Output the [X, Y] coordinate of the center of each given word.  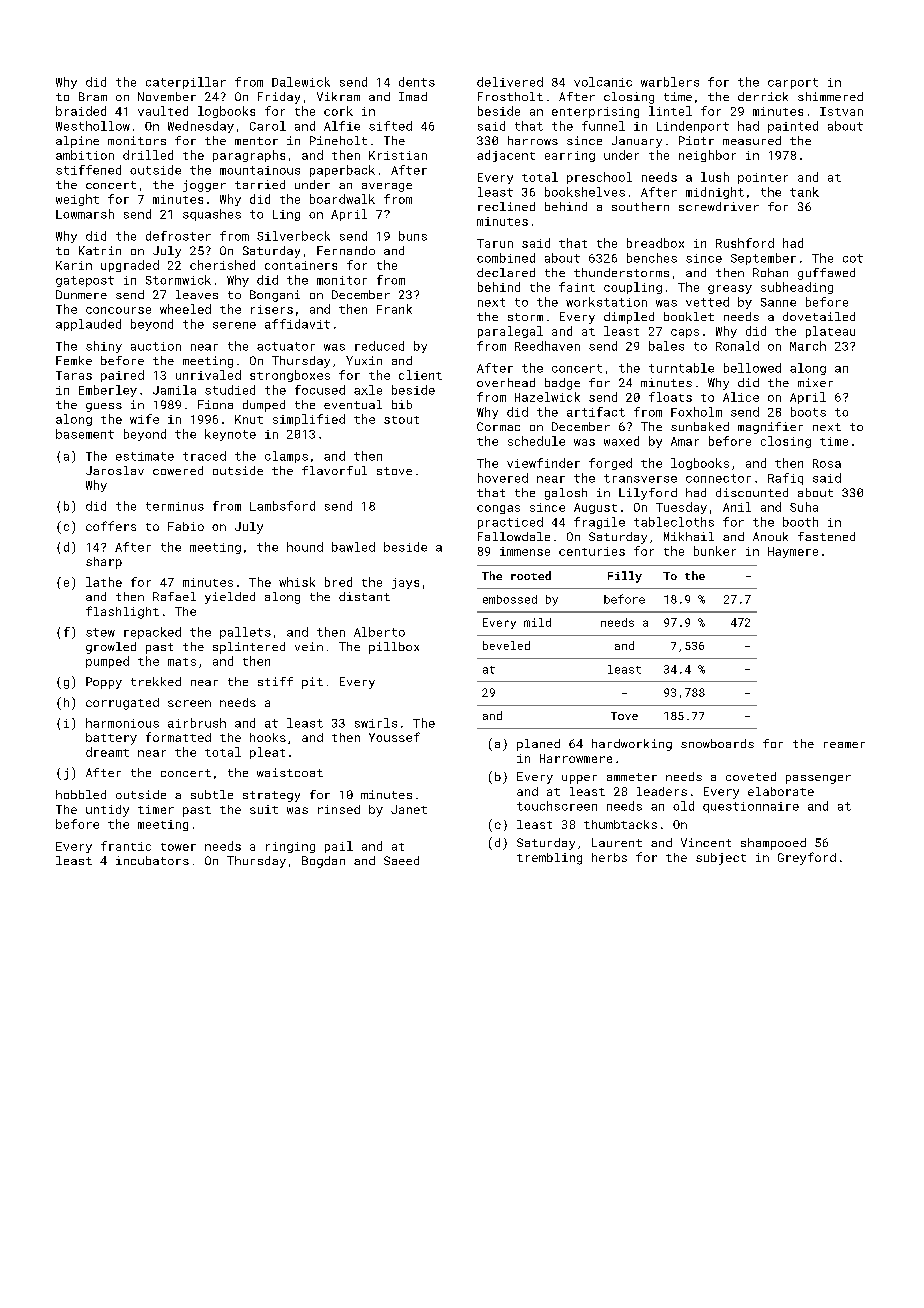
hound [305, 547]
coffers [111, 526]
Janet [409, 809]
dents [417, 82]
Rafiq [785, 479]
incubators [152, 860]
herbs [609, 857]
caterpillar [186, 83]
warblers [670, 82]
